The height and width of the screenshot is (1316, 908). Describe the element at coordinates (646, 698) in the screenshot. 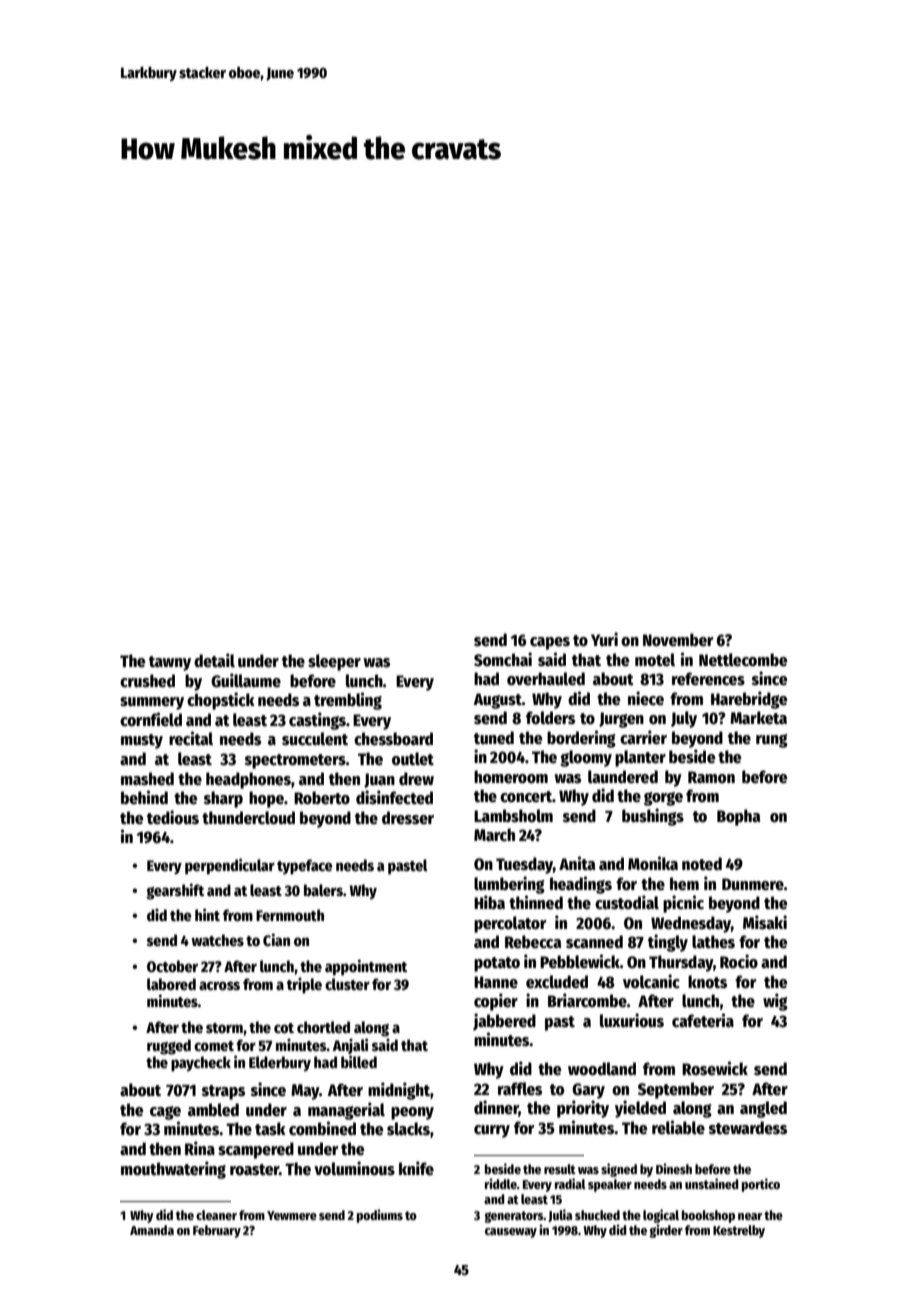

I see `niece` at that location.
